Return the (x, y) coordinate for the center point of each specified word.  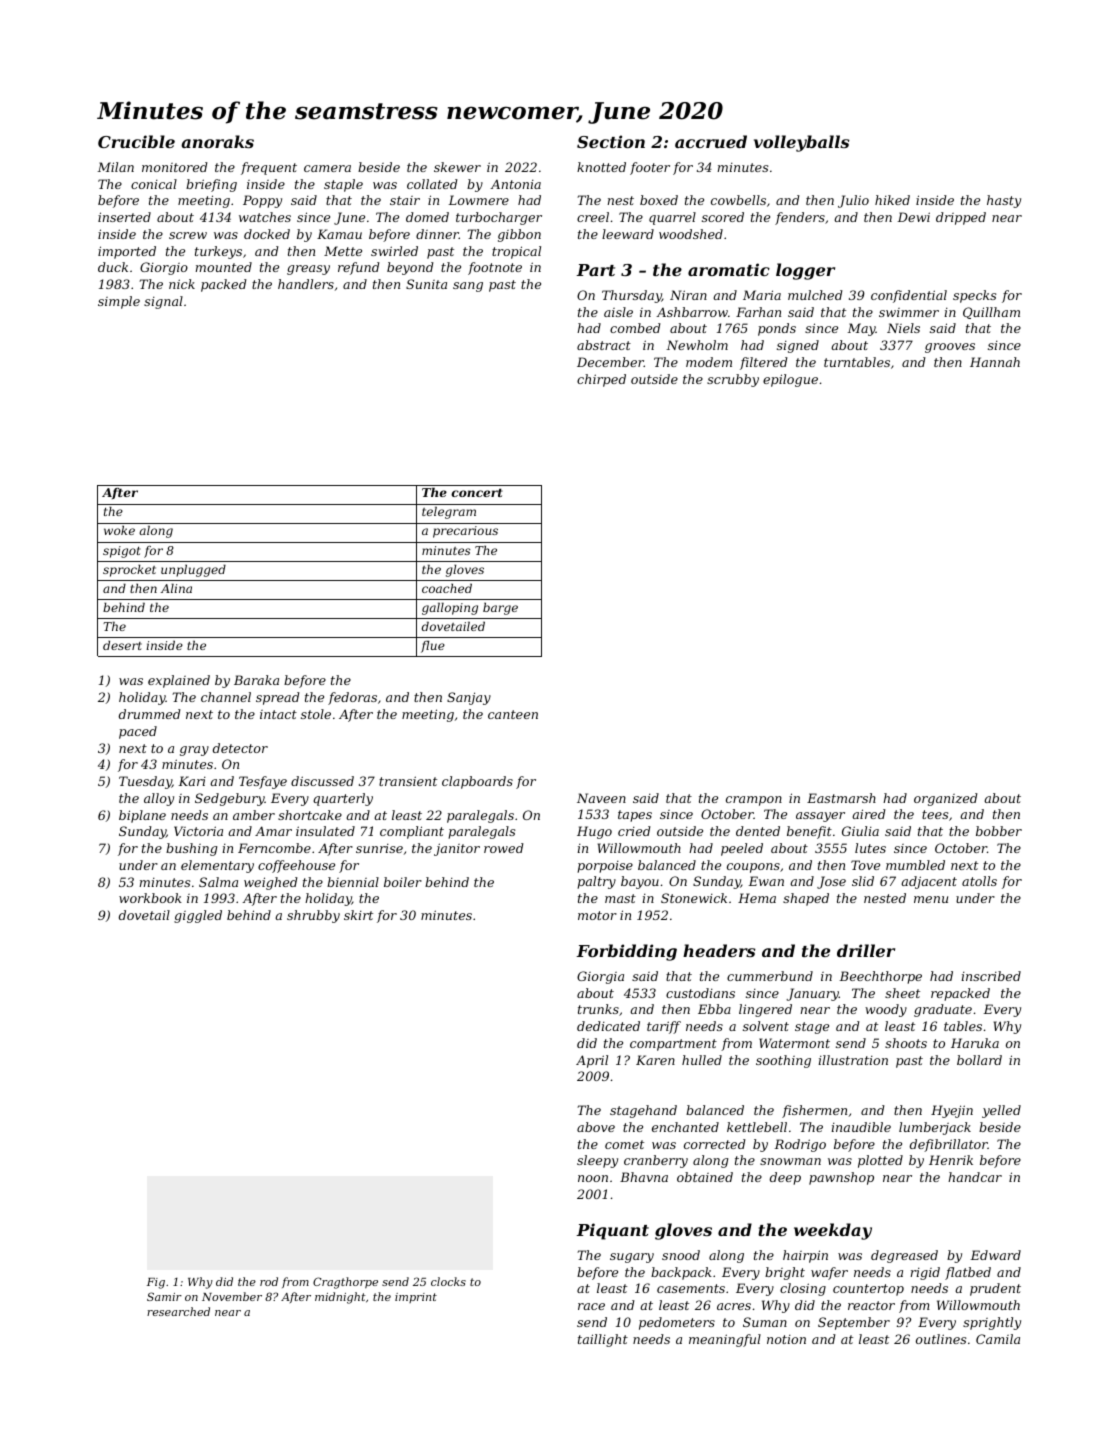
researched (178, 1311)
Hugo (594, 832)
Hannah (995, 362)
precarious (465, 532)
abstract (604, 345)
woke (119, 530)
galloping (450, 608)
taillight (603, 1340)
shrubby (313, 916)
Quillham (991, 313)
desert (122, 645)
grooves (950, 348)
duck (113, 267)
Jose (831, 882)
